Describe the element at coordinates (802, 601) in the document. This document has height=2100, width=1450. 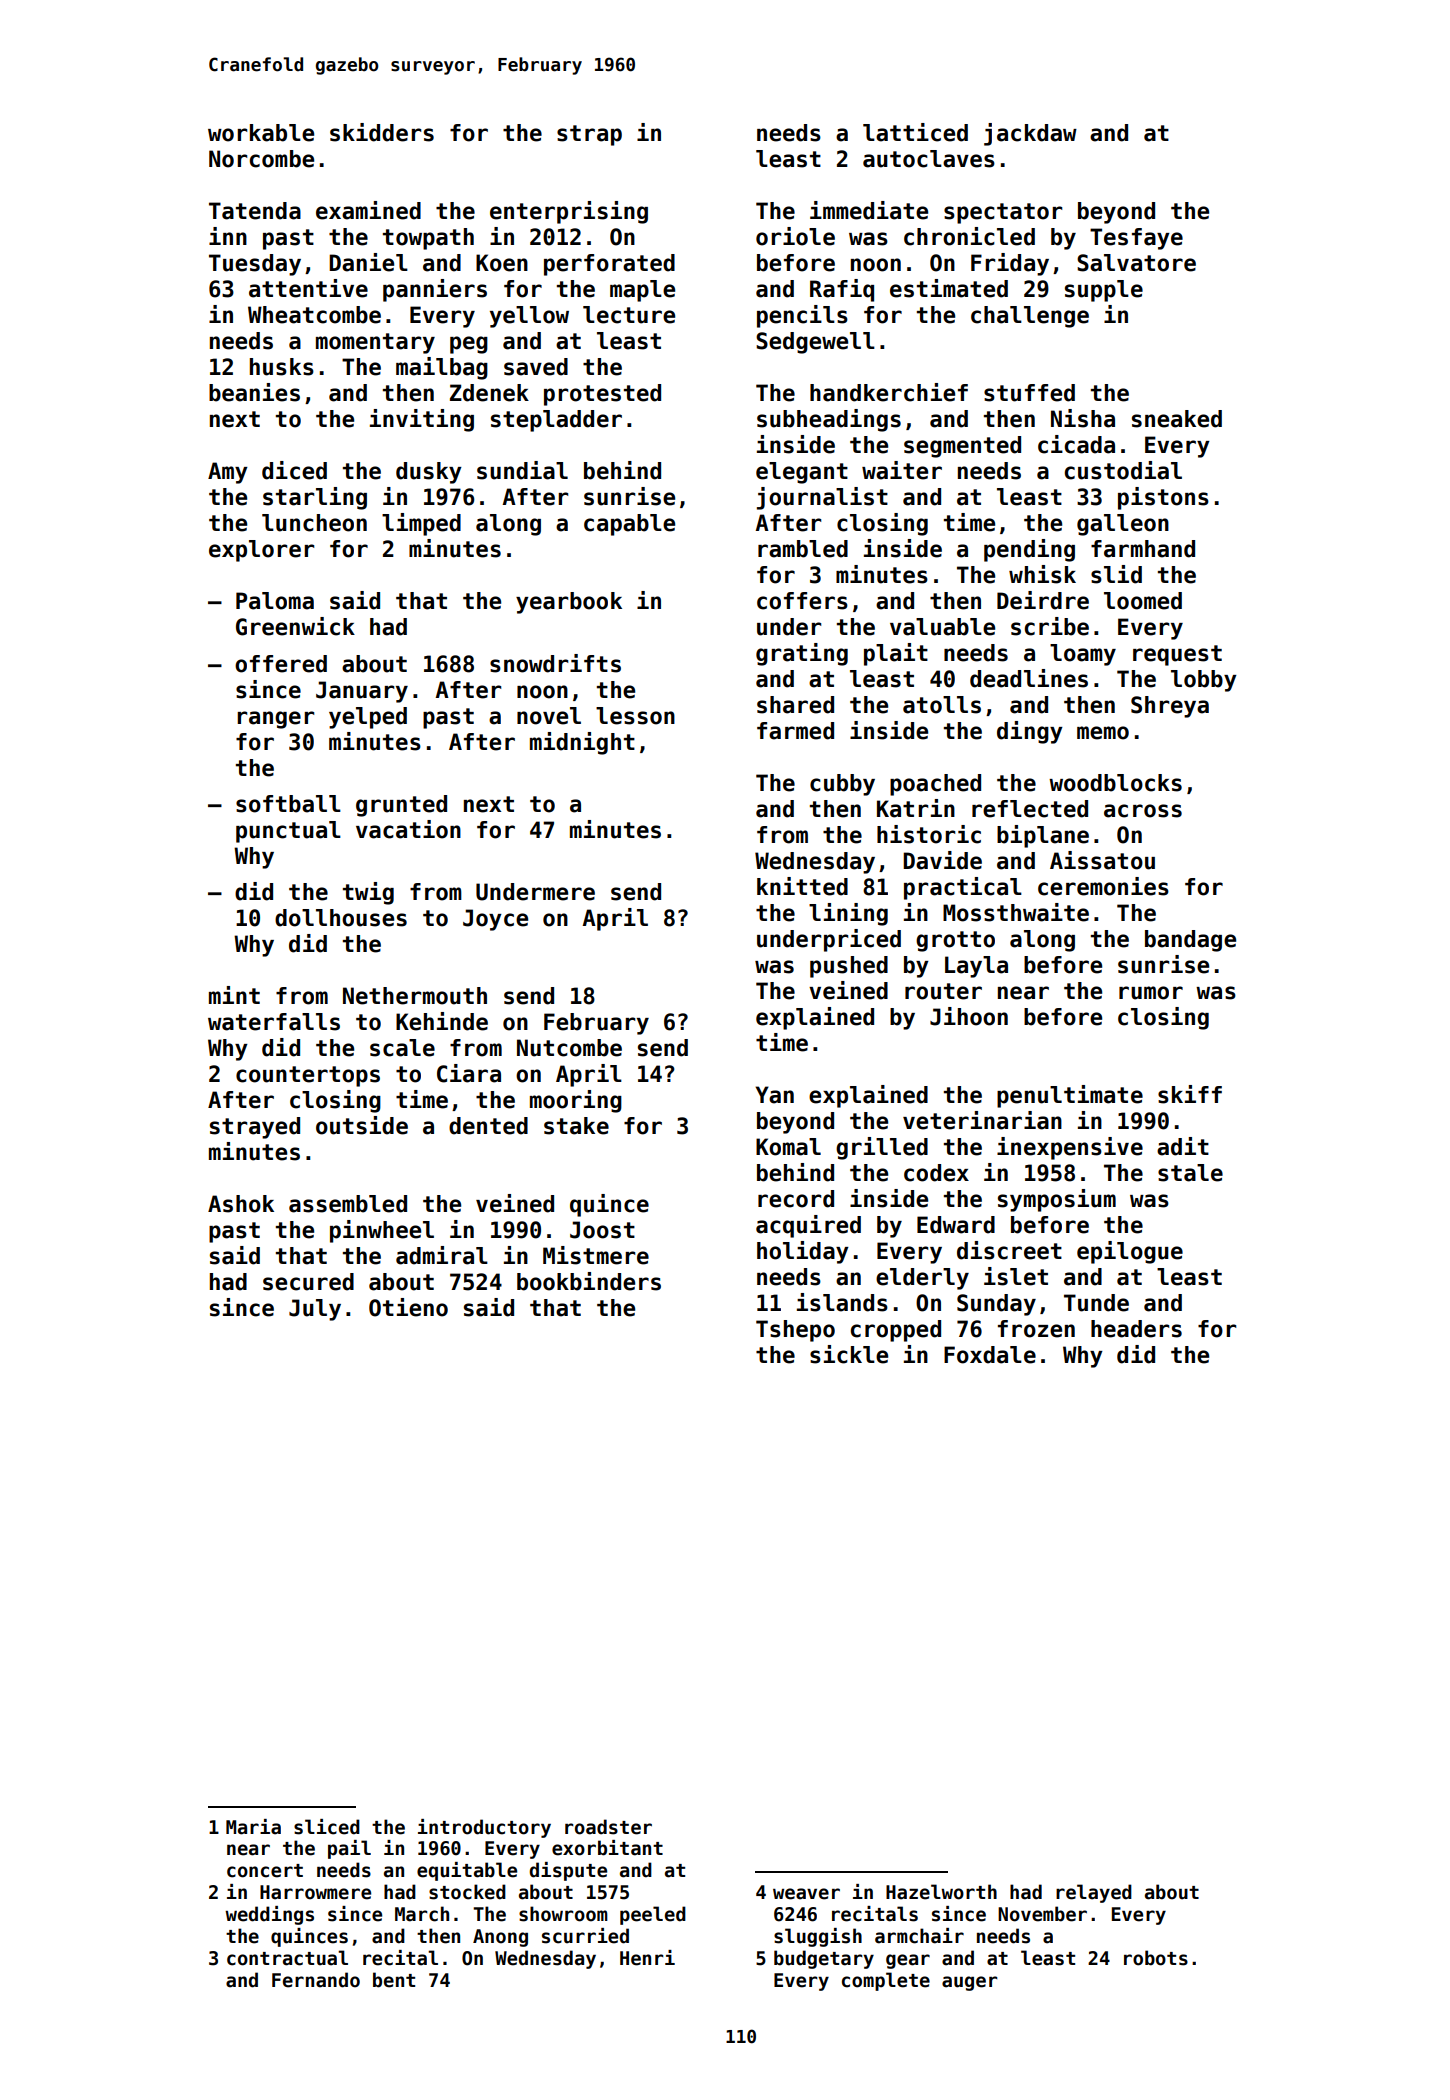
I see `coffers` at that location.
